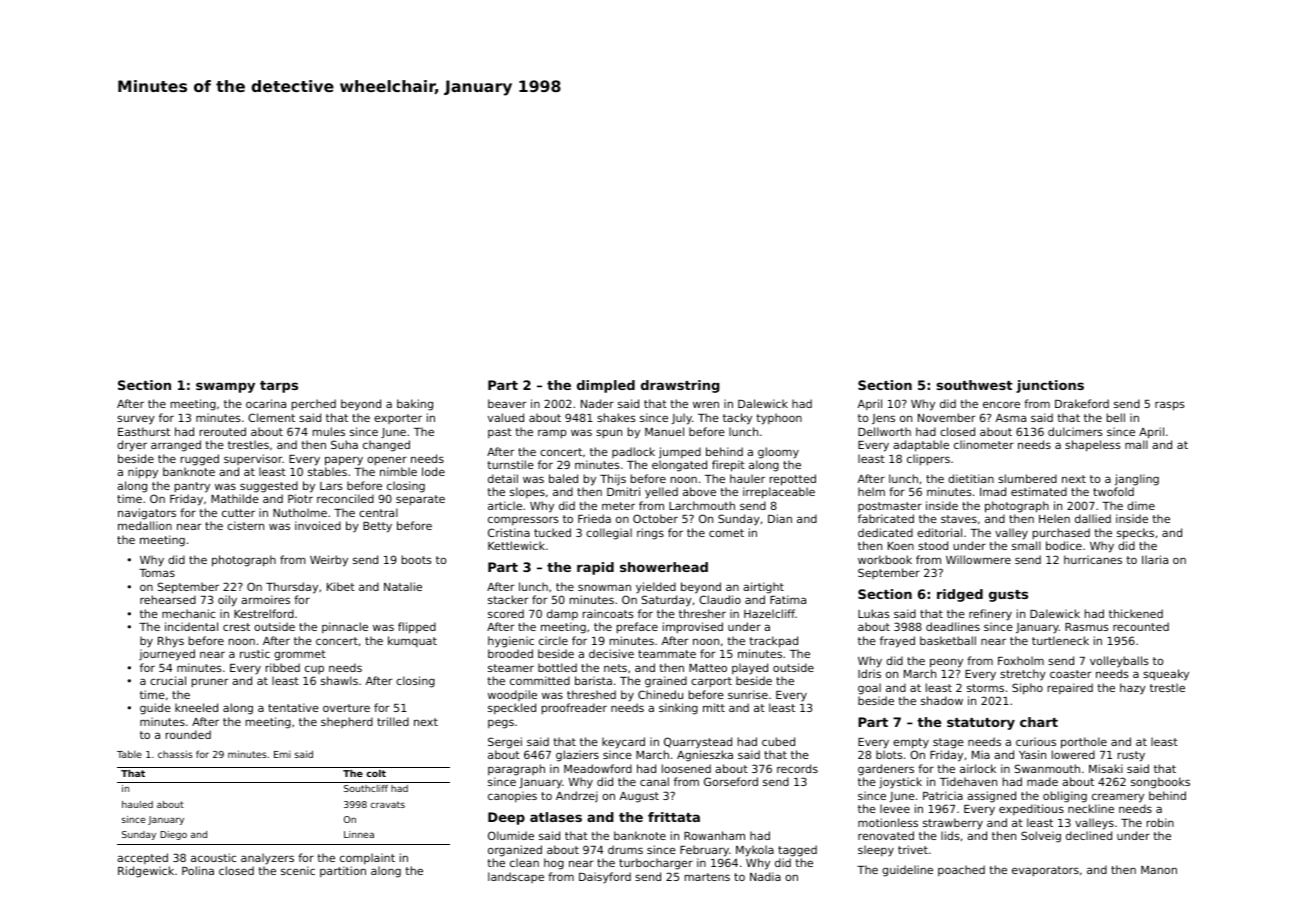 The height and width of the screenshot is (924, 1308). Describe the element at coordinates (562, 614) in the screenshot. I see `damp` at that location.
